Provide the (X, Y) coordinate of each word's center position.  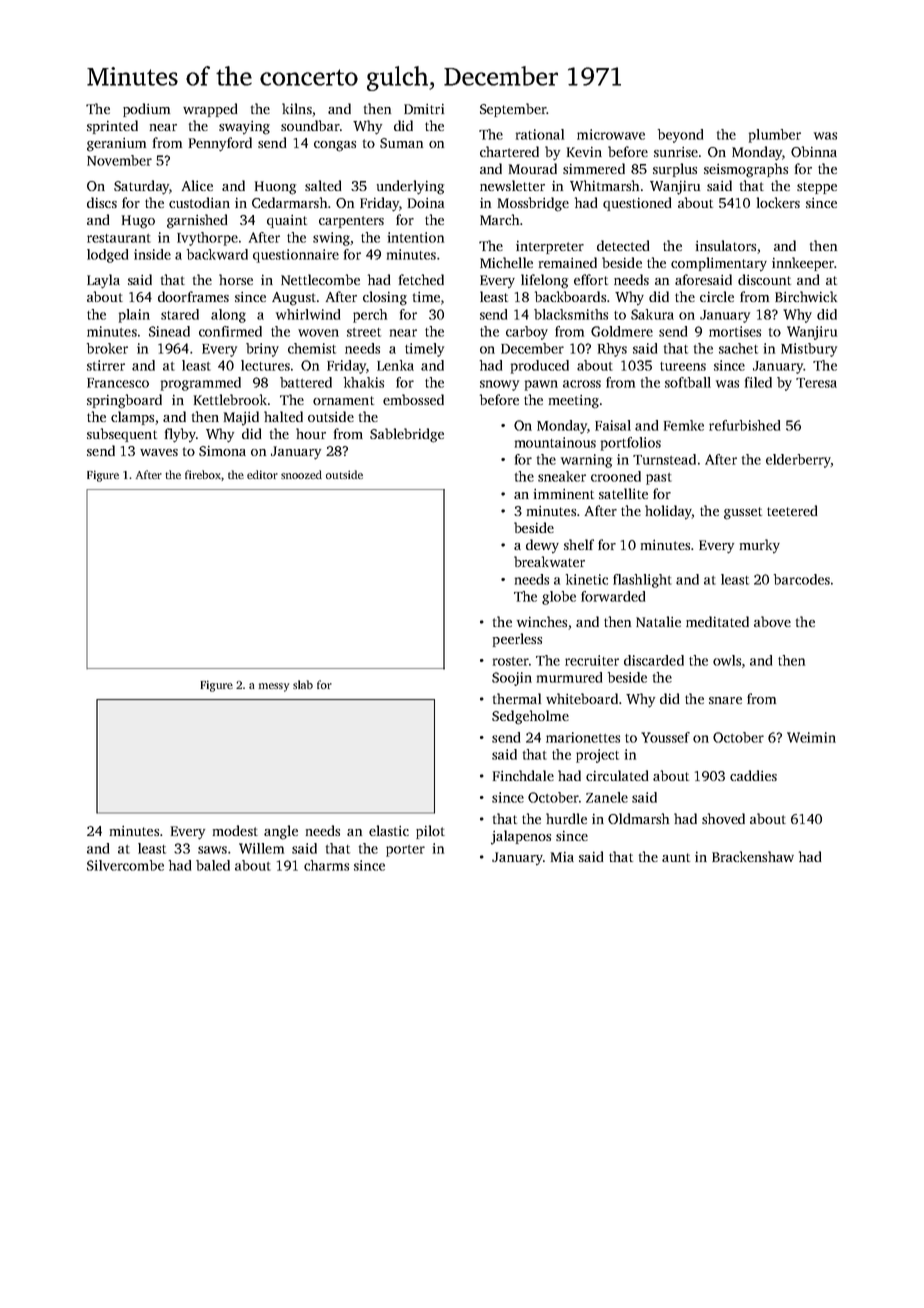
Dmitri (424, 109)
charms (326, 865)
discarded (654, 660)
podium (146, 110)
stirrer (106, 365)
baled (213, 865)
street (364, 332)
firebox (203, 474)
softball (688, 382)
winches (542, 621)
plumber (775, 136)
